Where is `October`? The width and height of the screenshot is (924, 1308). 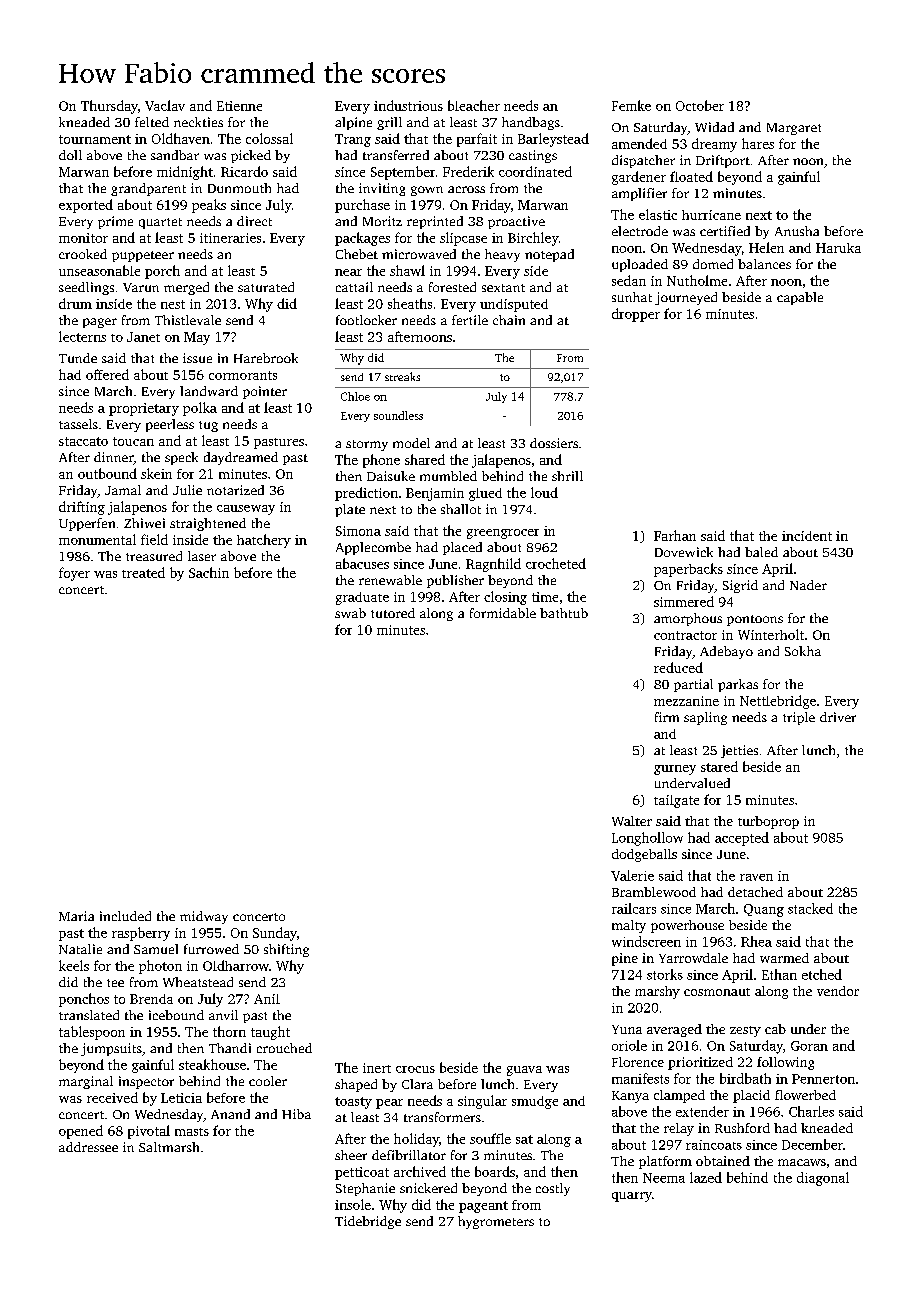
October is located at coordinates (700, 105).
